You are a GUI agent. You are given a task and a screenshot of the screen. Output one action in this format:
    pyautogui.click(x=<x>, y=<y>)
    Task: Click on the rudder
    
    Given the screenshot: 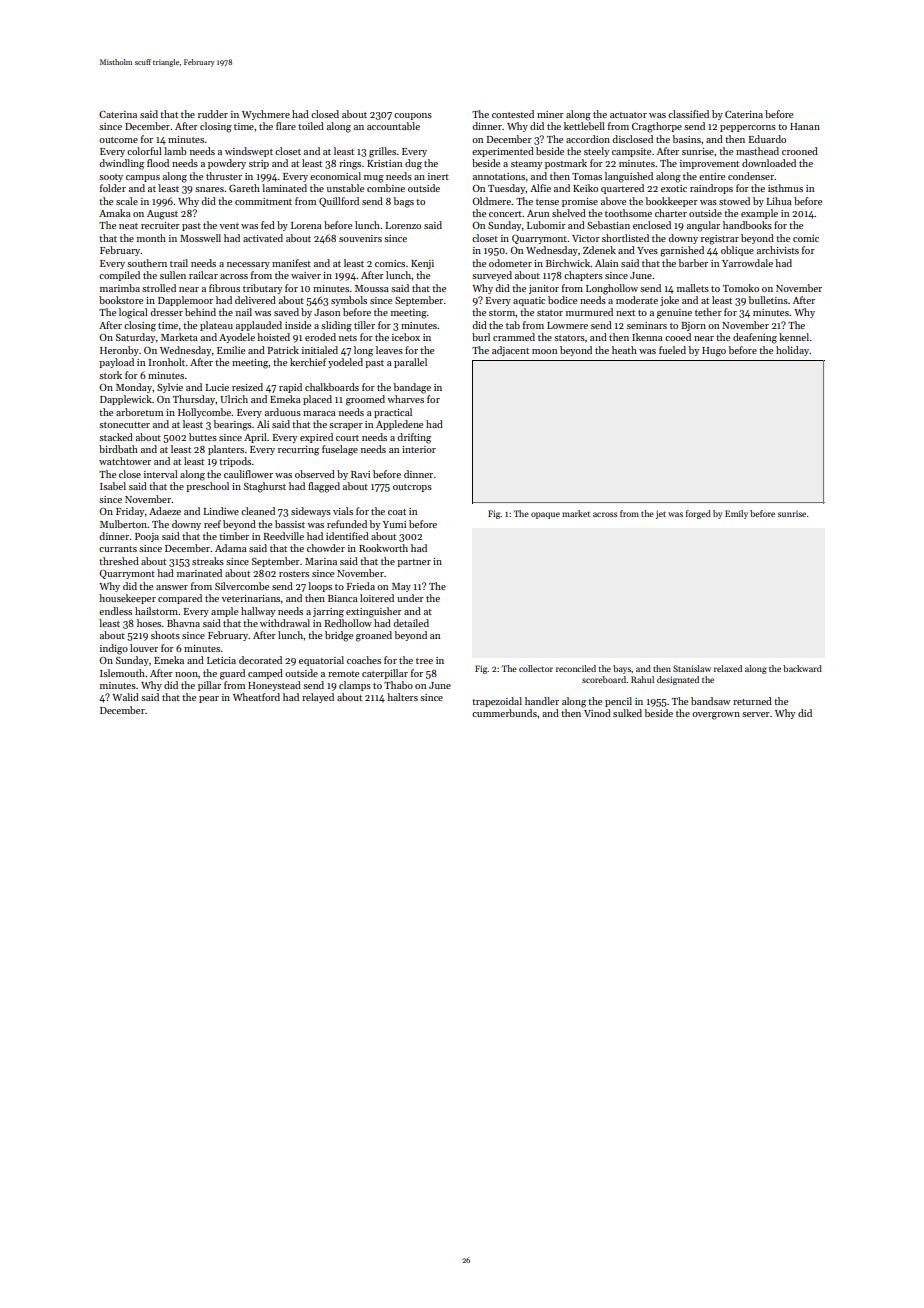 What is the action you would take?
    pyautogui.click(x=213, y=114)
